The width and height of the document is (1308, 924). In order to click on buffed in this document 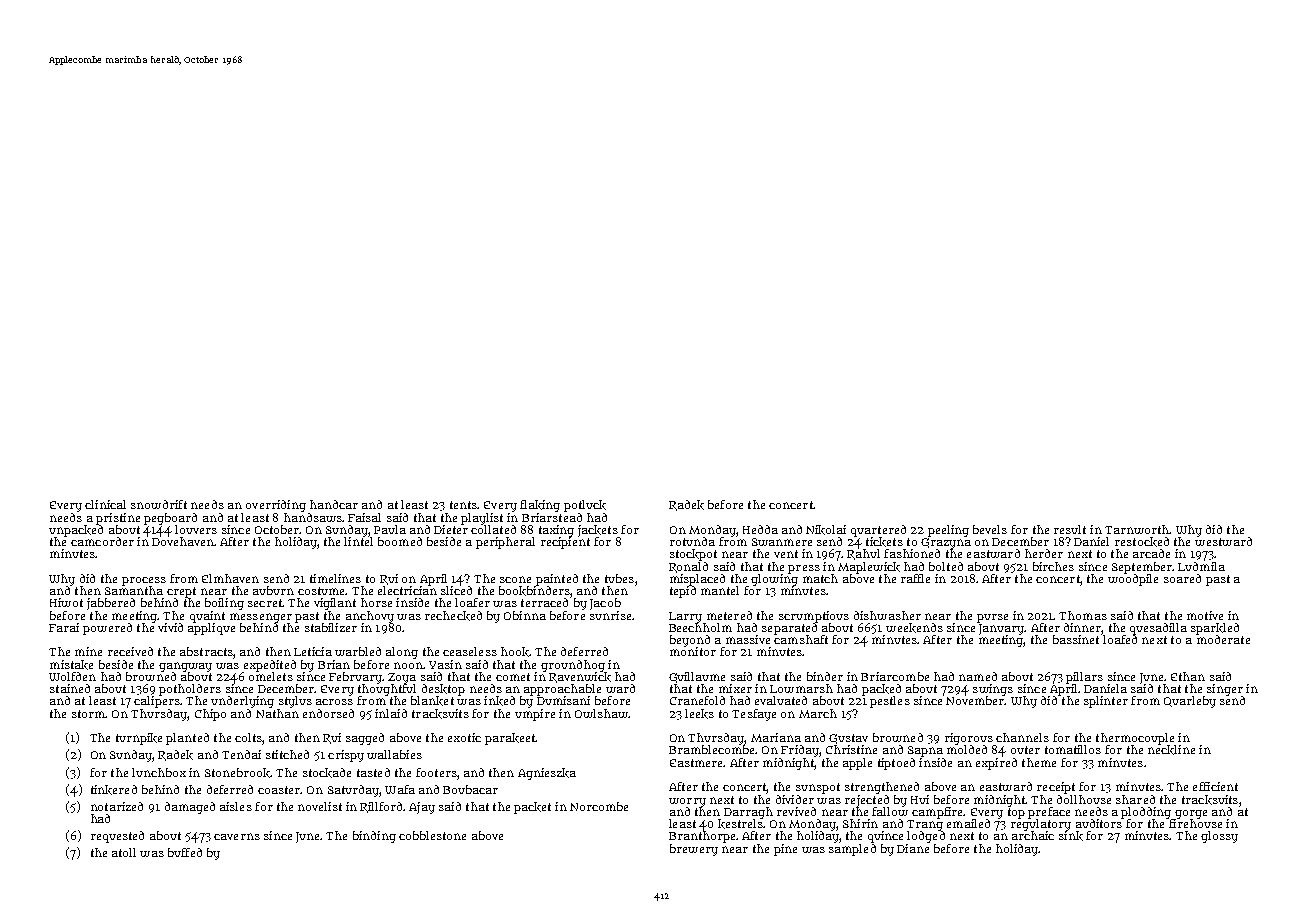, I will do `click(185, 852)`.
